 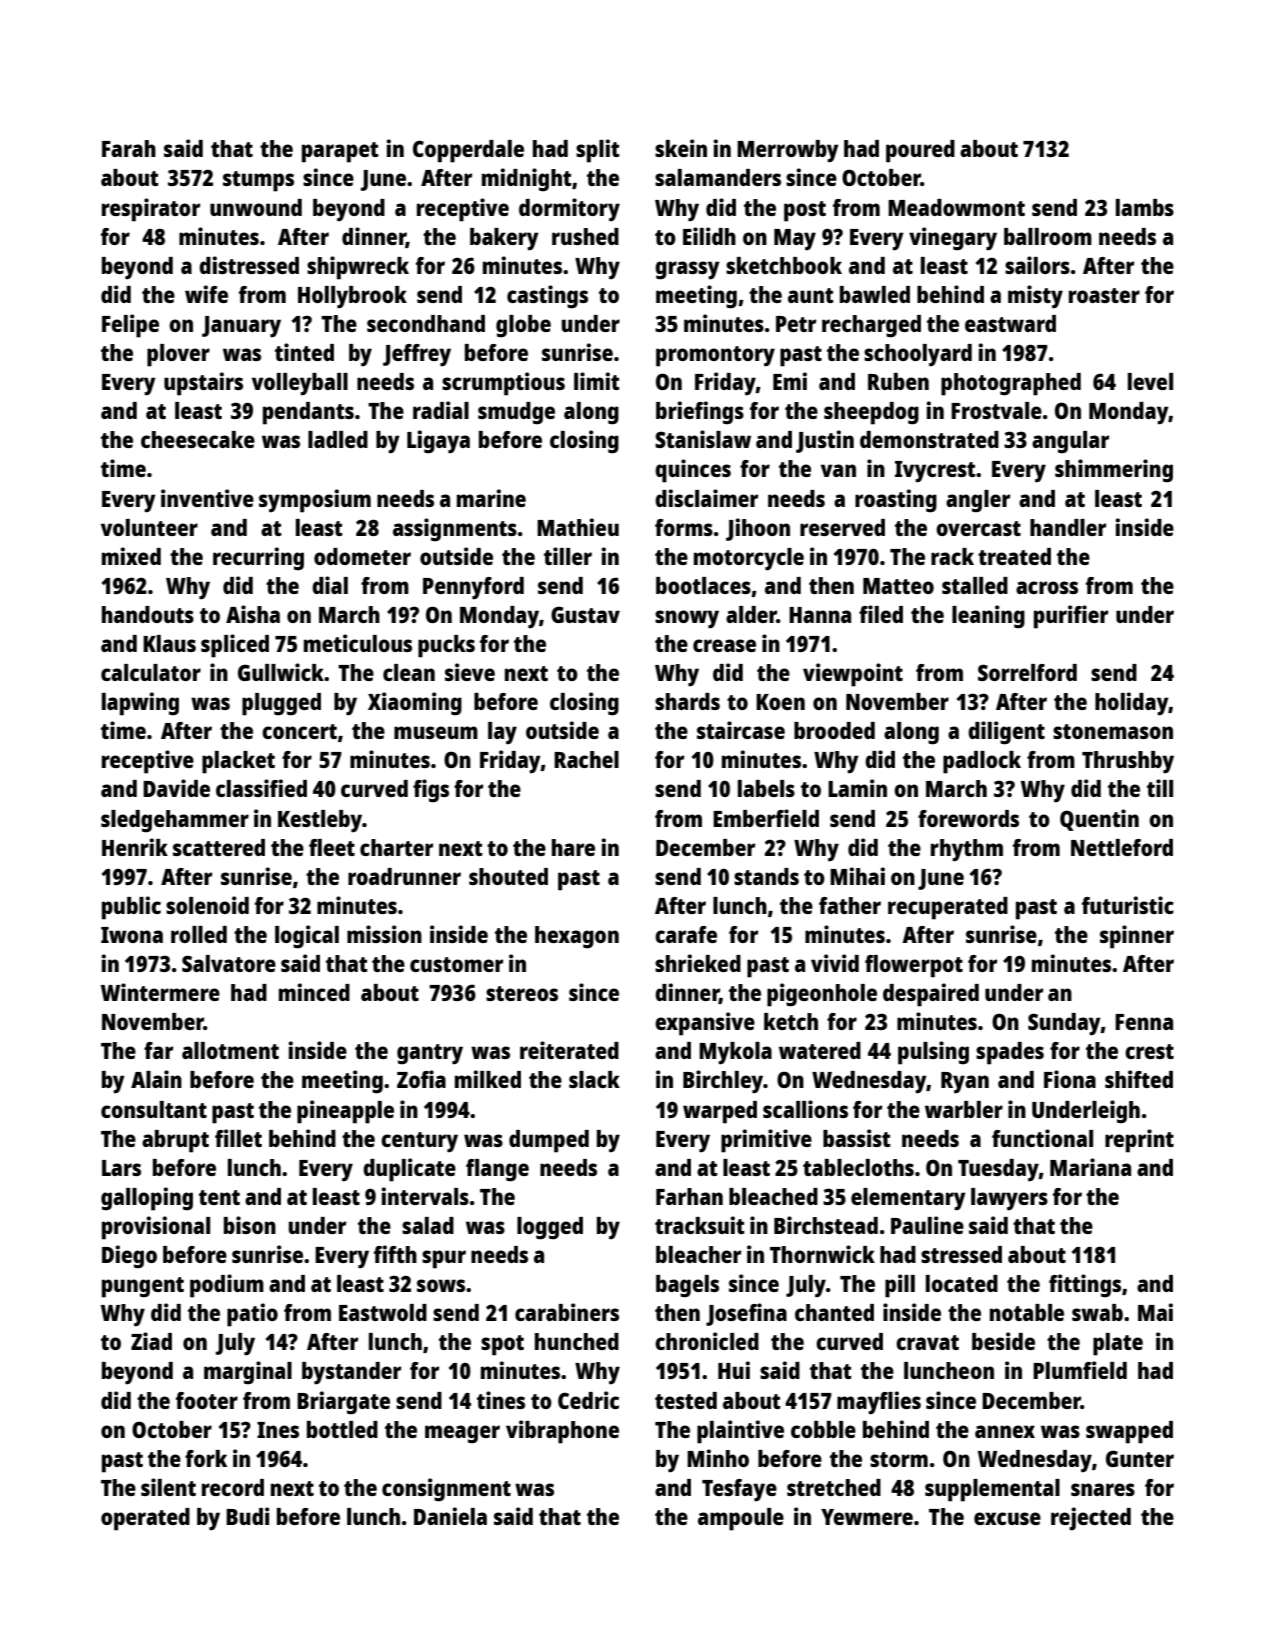 I want to click on consignment, so click(x=446, y=1490).
